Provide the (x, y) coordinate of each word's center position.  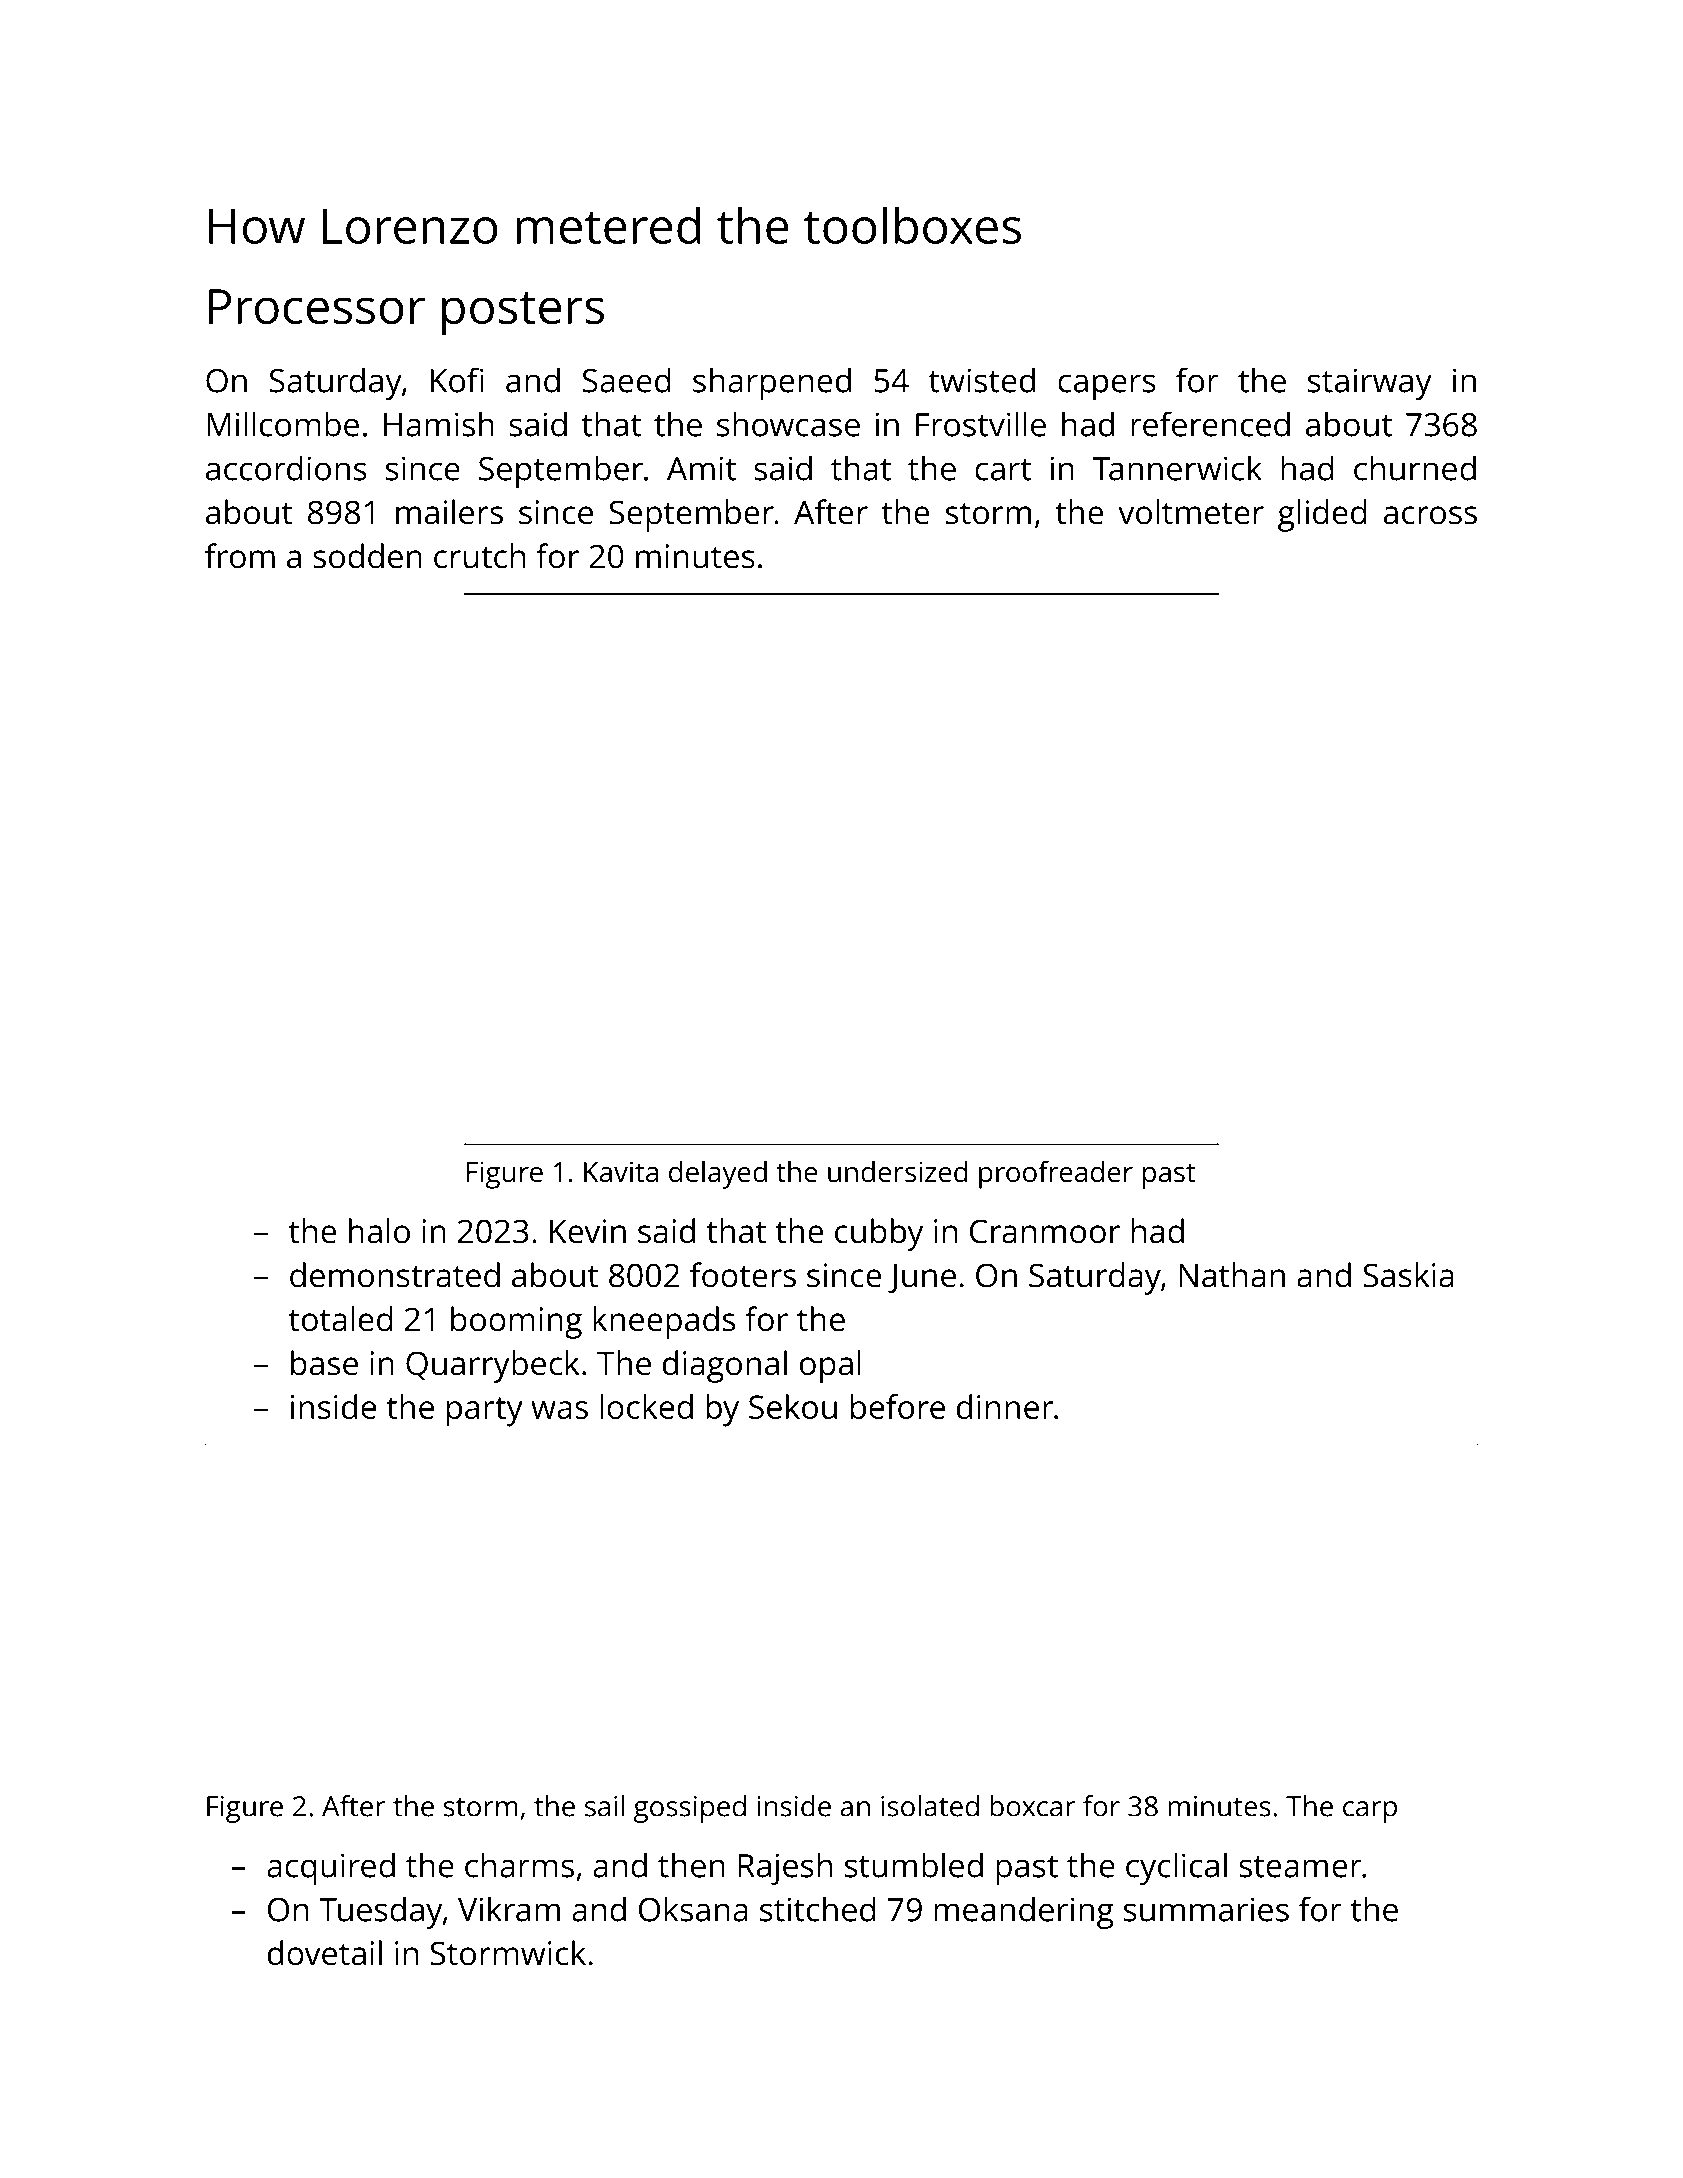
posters (523, 314)
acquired (331, 1868)
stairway (1370, 384)
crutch (479, 556)
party (485, 1412)
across (1430, 515)
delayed (718, 1175)
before (898, 1406)
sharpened (772, 383)
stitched (818, 1909)
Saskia (1408, 1275)
